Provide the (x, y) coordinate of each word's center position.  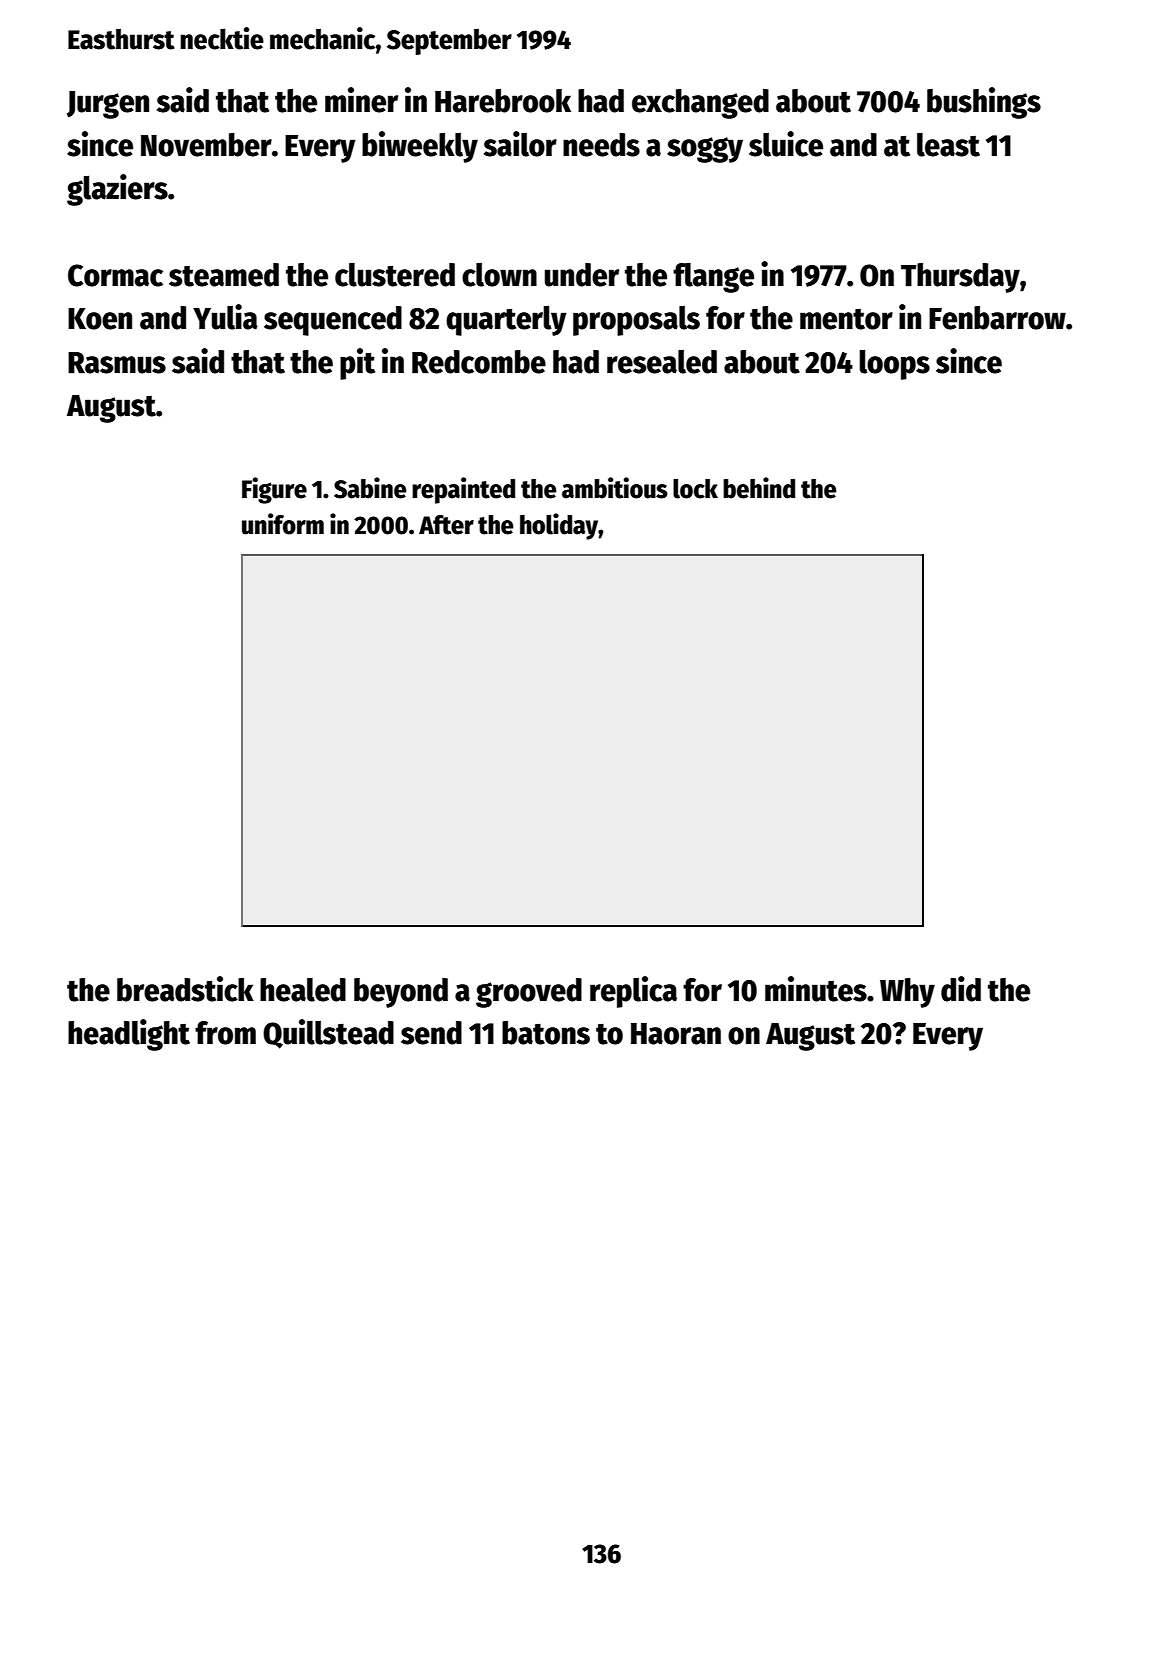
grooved (529, 993)
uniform (283, 524)
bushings (984, 103)
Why (907, 993)
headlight (129, 1035)
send (431, 1033)
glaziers (117, 190)
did (961, 989)
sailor (520, 144)
